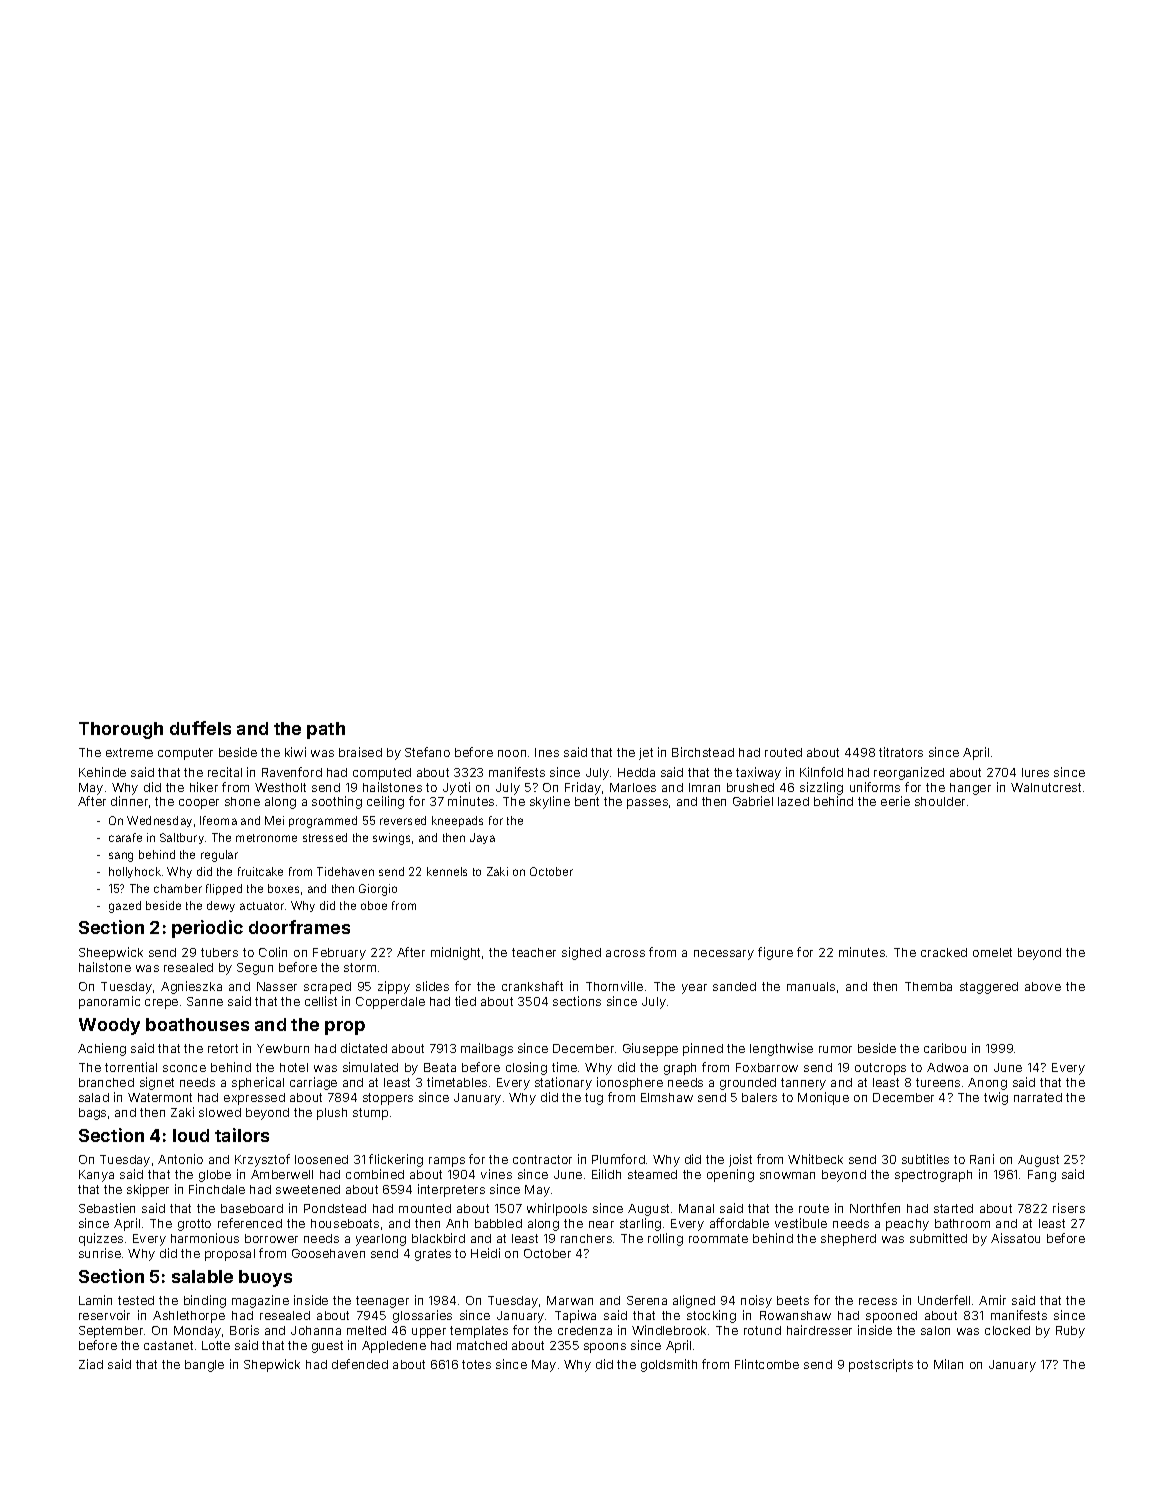  Describe the element at coordinates (294, 1067) in the image. I see `hotel` at that location.
